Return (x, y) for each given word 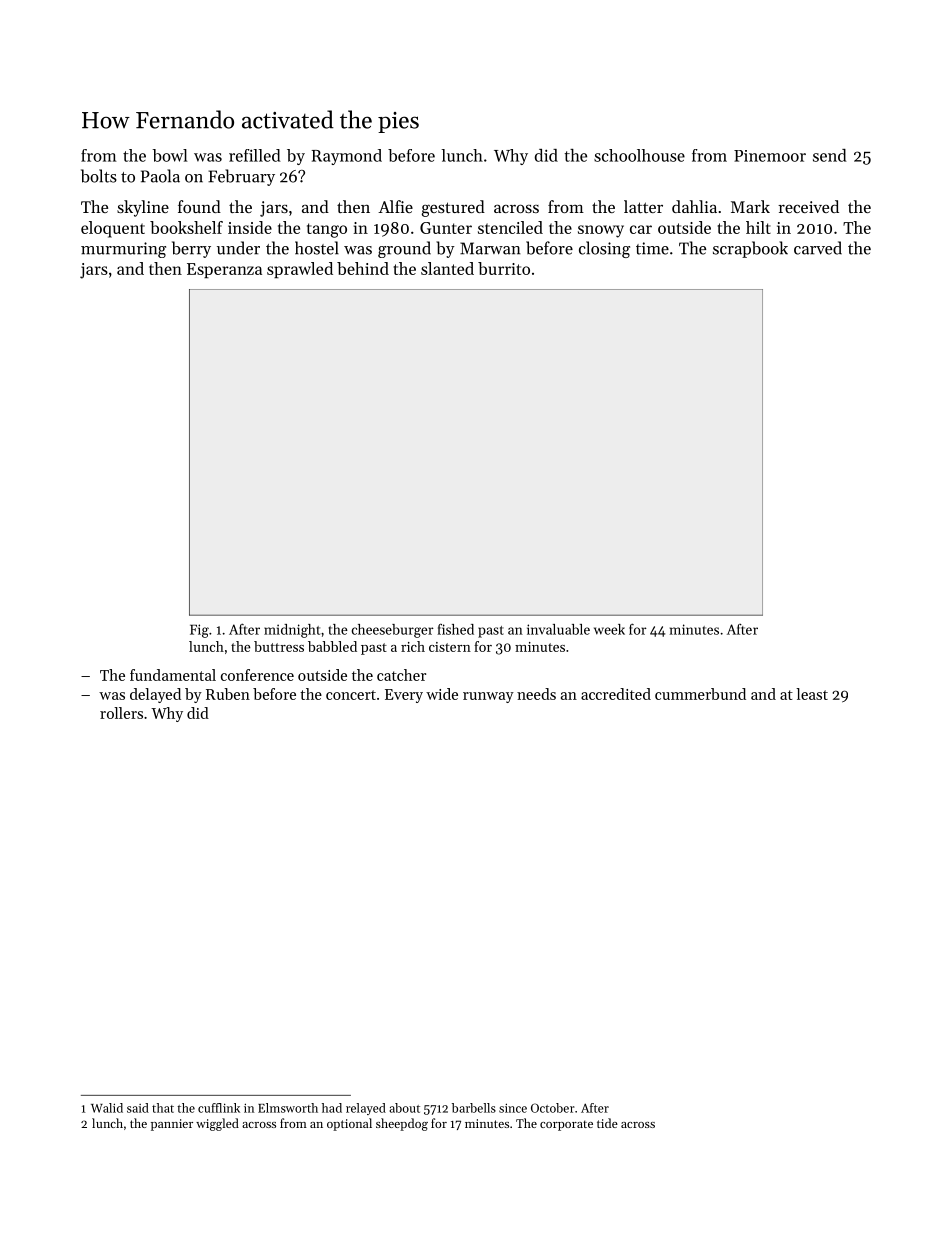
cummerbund (700, 694)
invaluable (558, 629)
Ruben (228, 694)
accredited (616, 694)
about (404, 1108)
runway (488, 697)
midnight (292, 631)
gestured (453, 208)
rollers (121, 713)
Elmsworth (288, 1108)
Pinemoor (770, 156)
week (609, 629)
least (812, 694)
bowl (170, 155)
